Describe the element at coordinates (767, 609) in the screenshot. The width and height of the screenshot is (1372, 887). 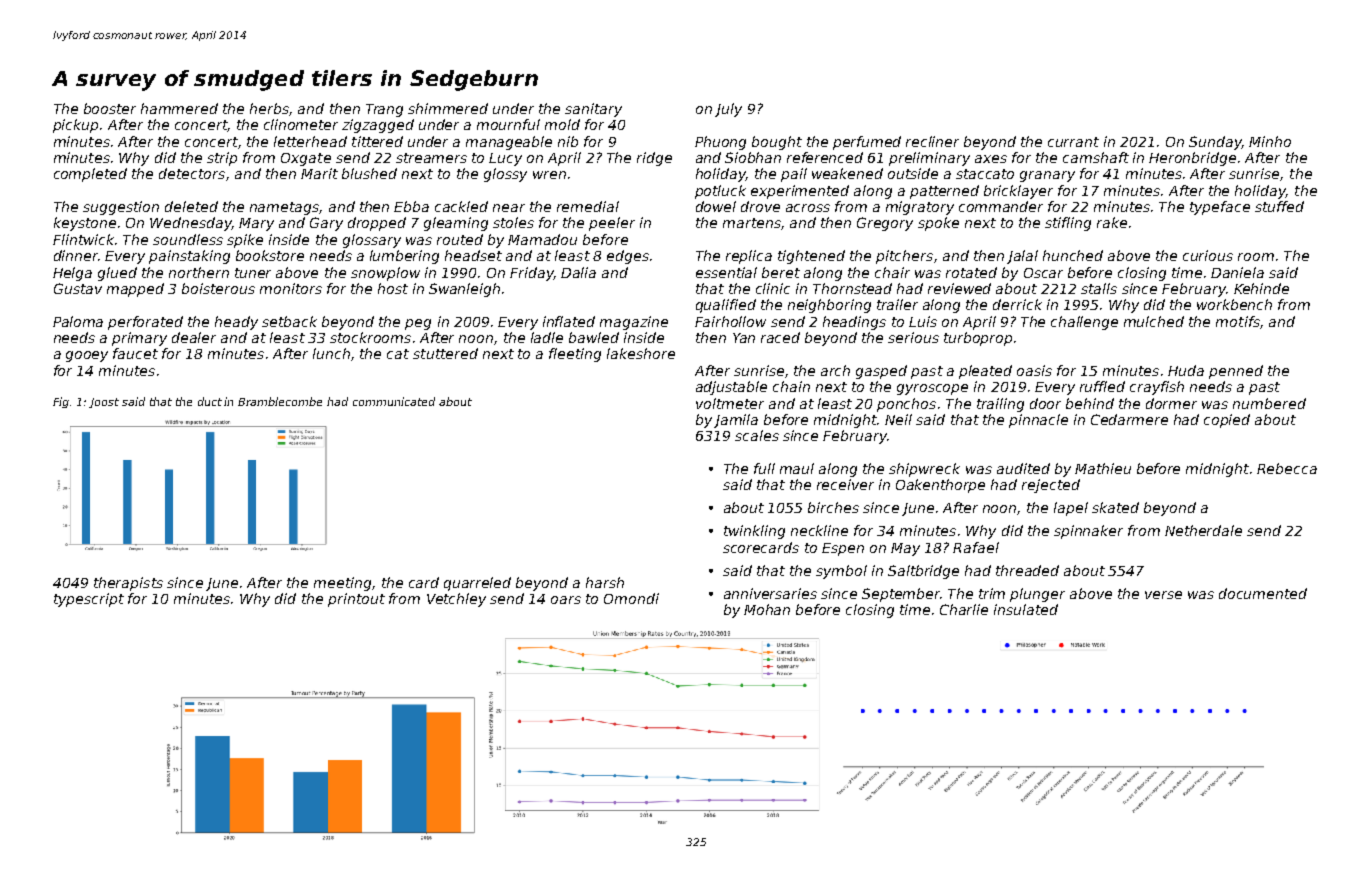
I see `Mohan` at that location.
